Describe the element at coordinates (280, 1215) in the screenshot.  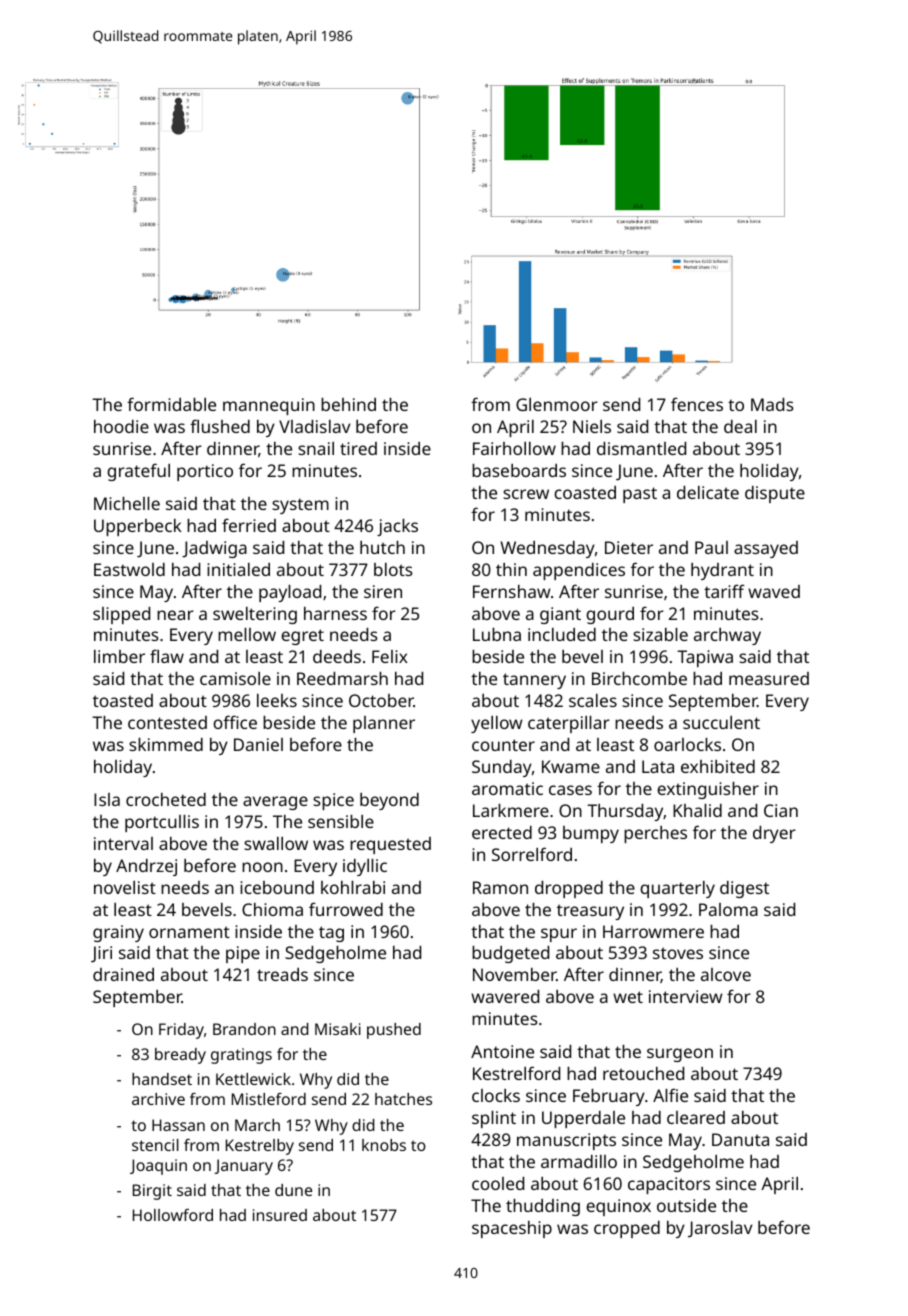
I see `insured` at that location.
